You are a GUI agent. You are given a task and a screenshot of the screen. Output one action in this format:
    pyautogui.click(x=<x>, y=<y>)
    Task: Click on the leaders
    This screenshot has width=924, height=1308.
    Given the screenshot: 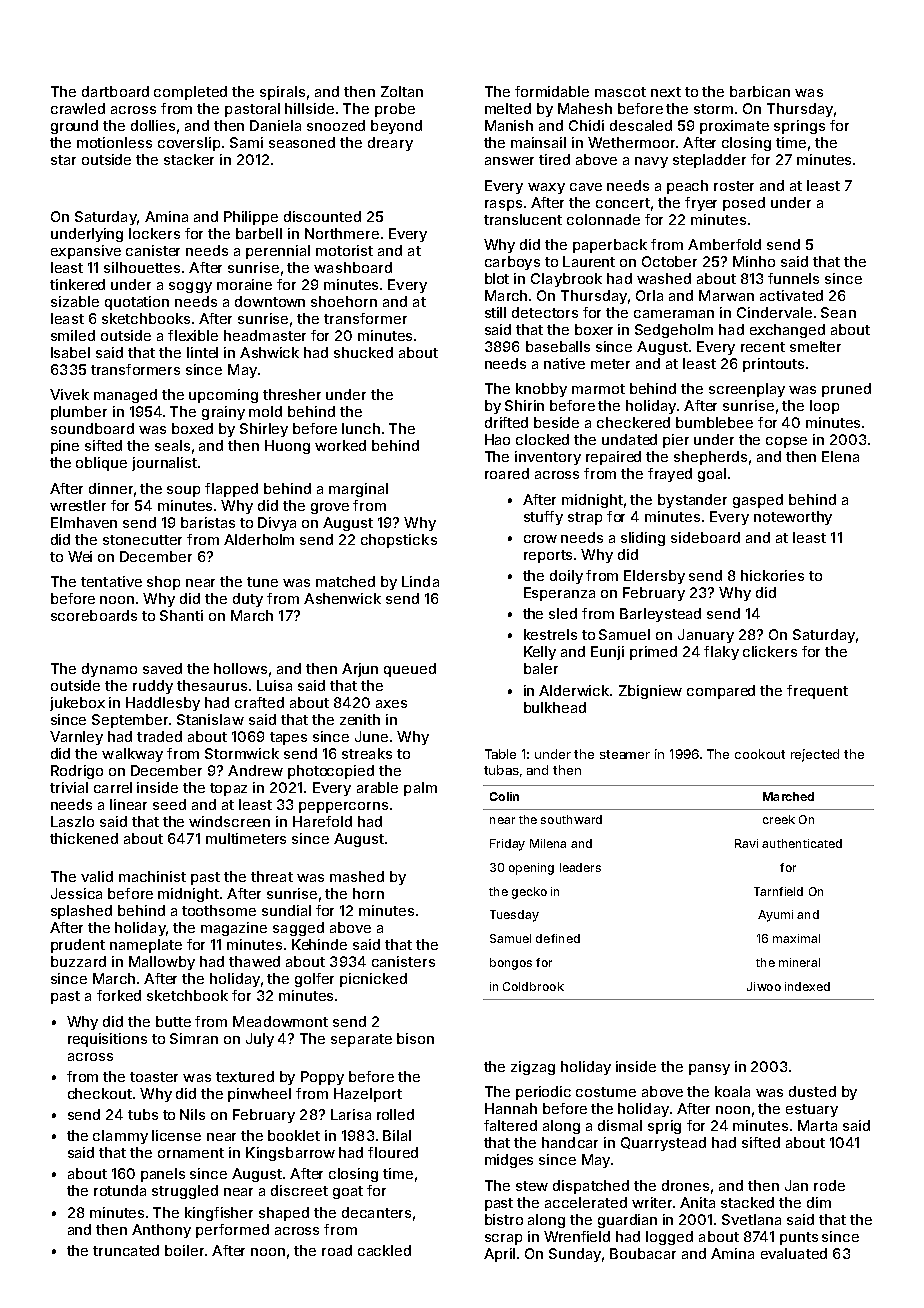 What is the action you would take?
    pyautogui.click(x=580, y=867)
